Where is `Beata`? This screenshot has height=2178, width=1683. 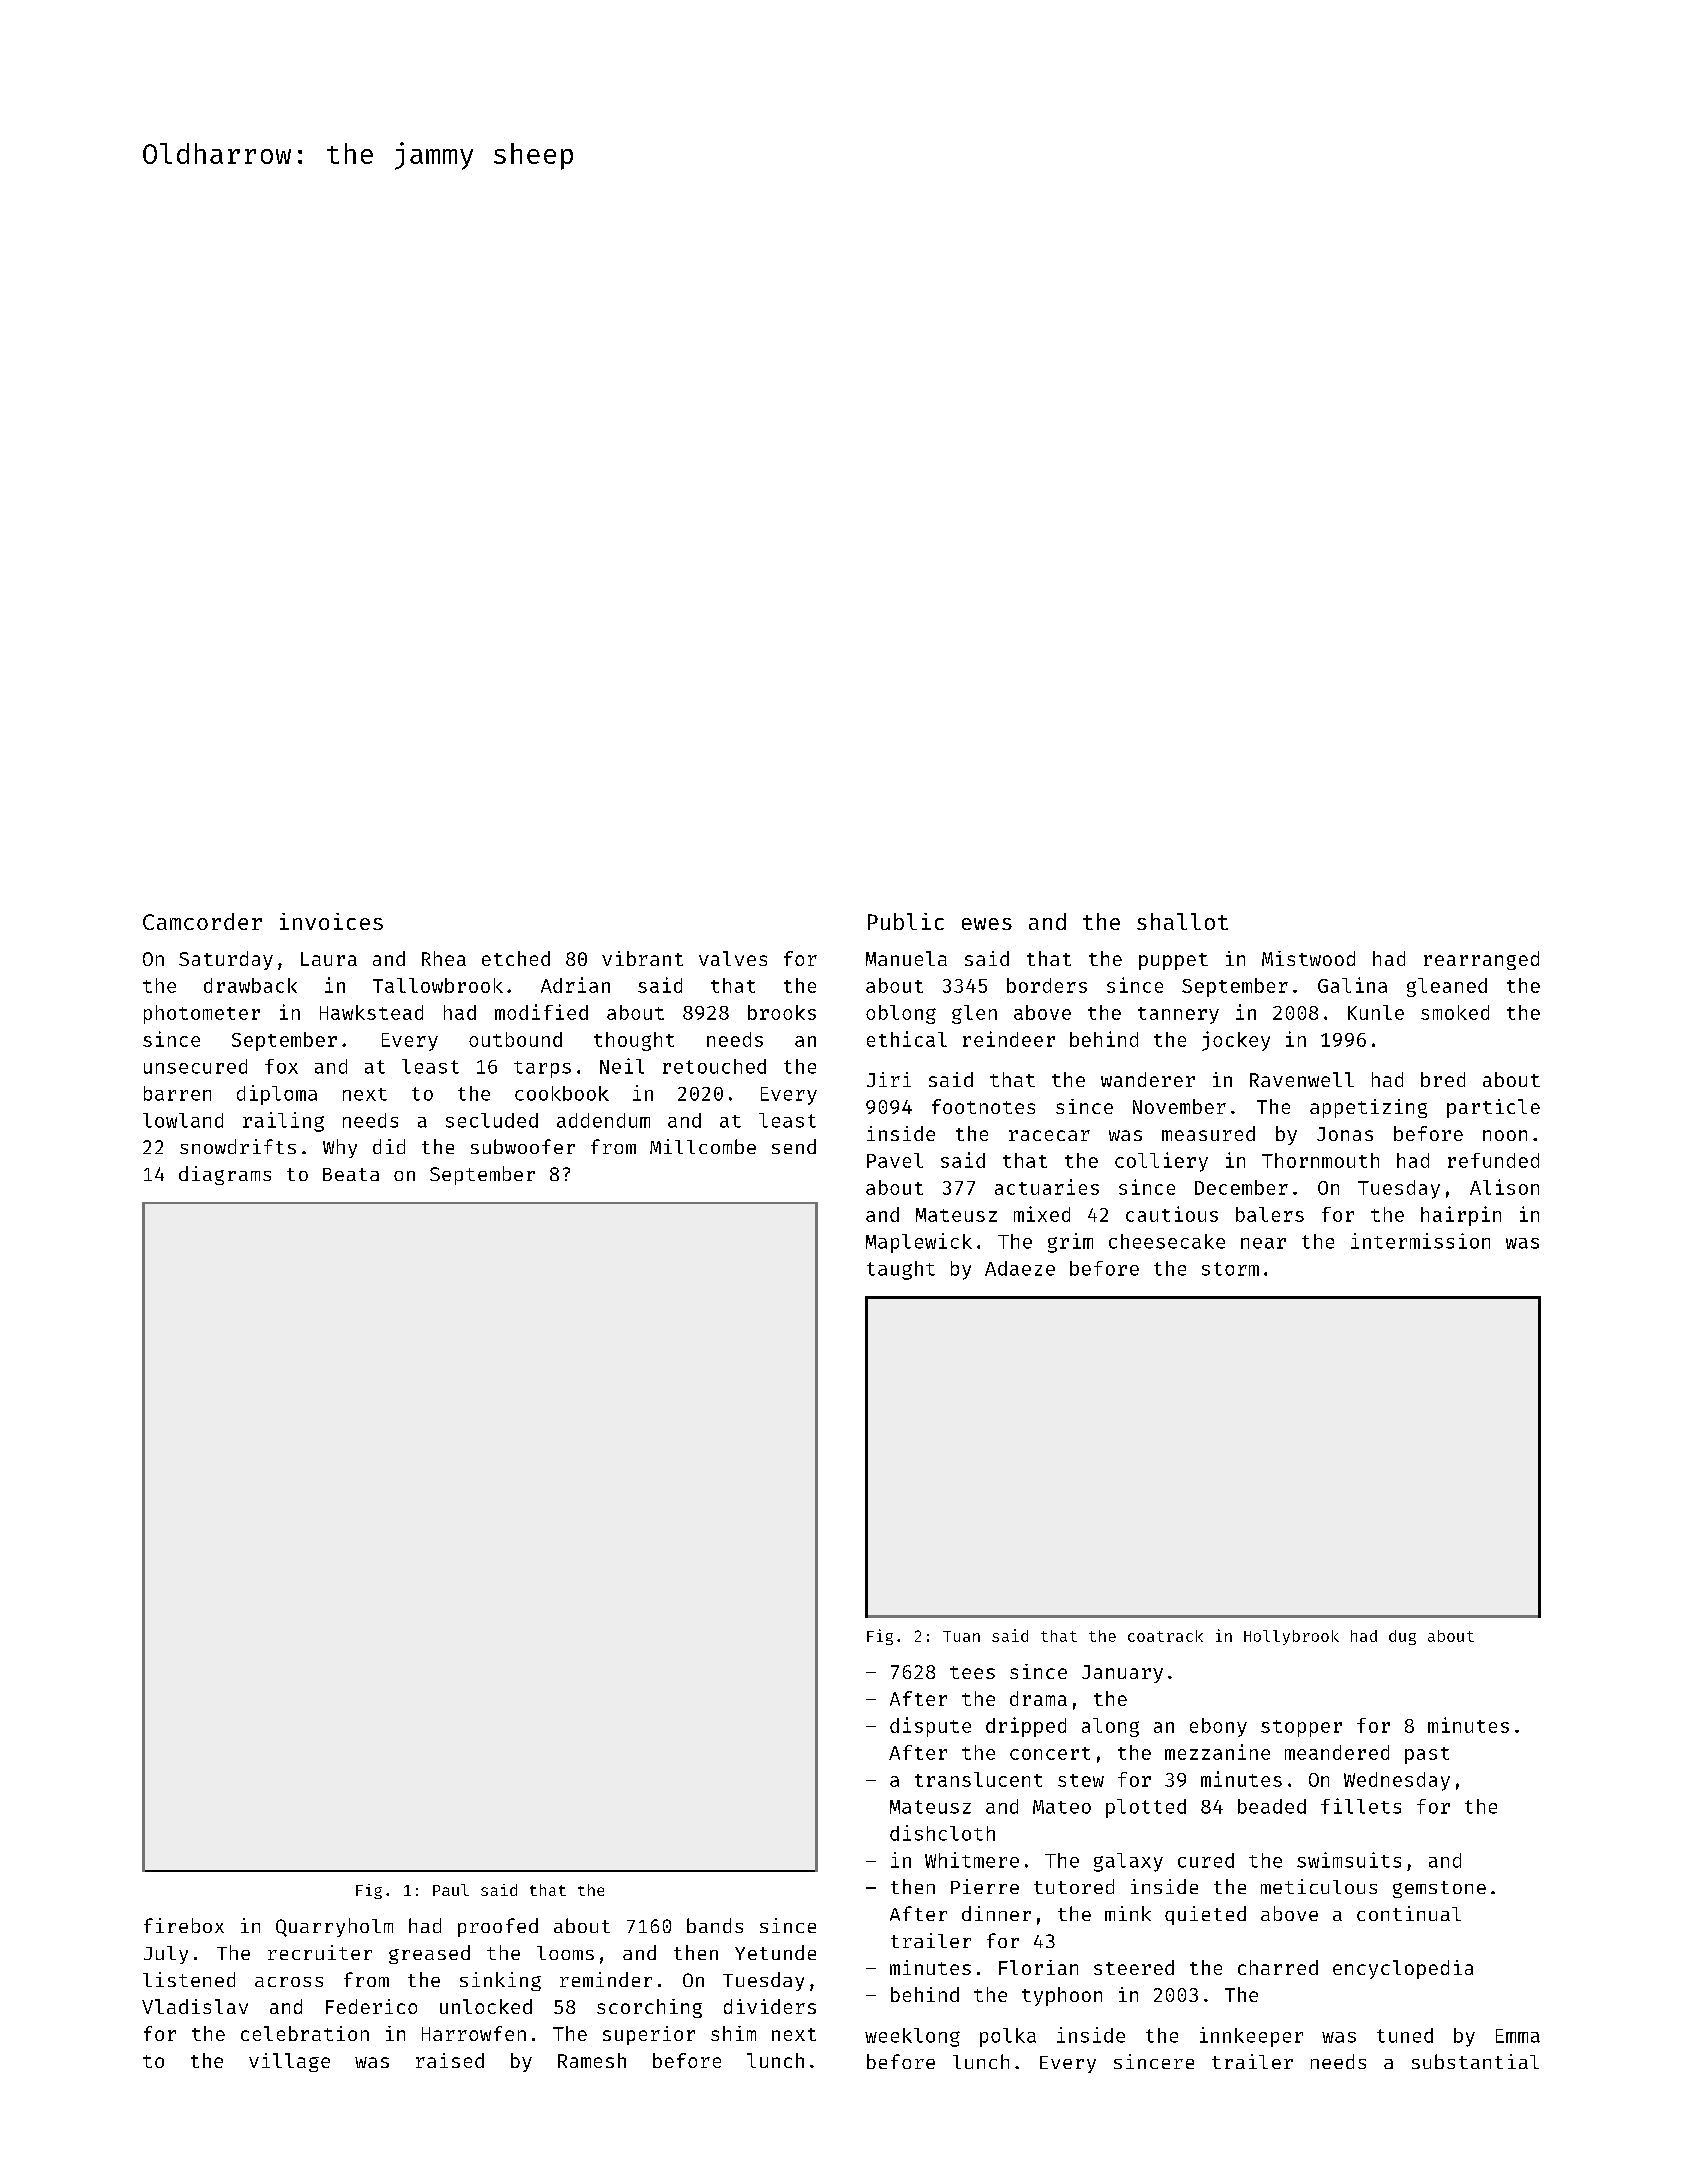 Beata is located at coordinates (351, 1174).
